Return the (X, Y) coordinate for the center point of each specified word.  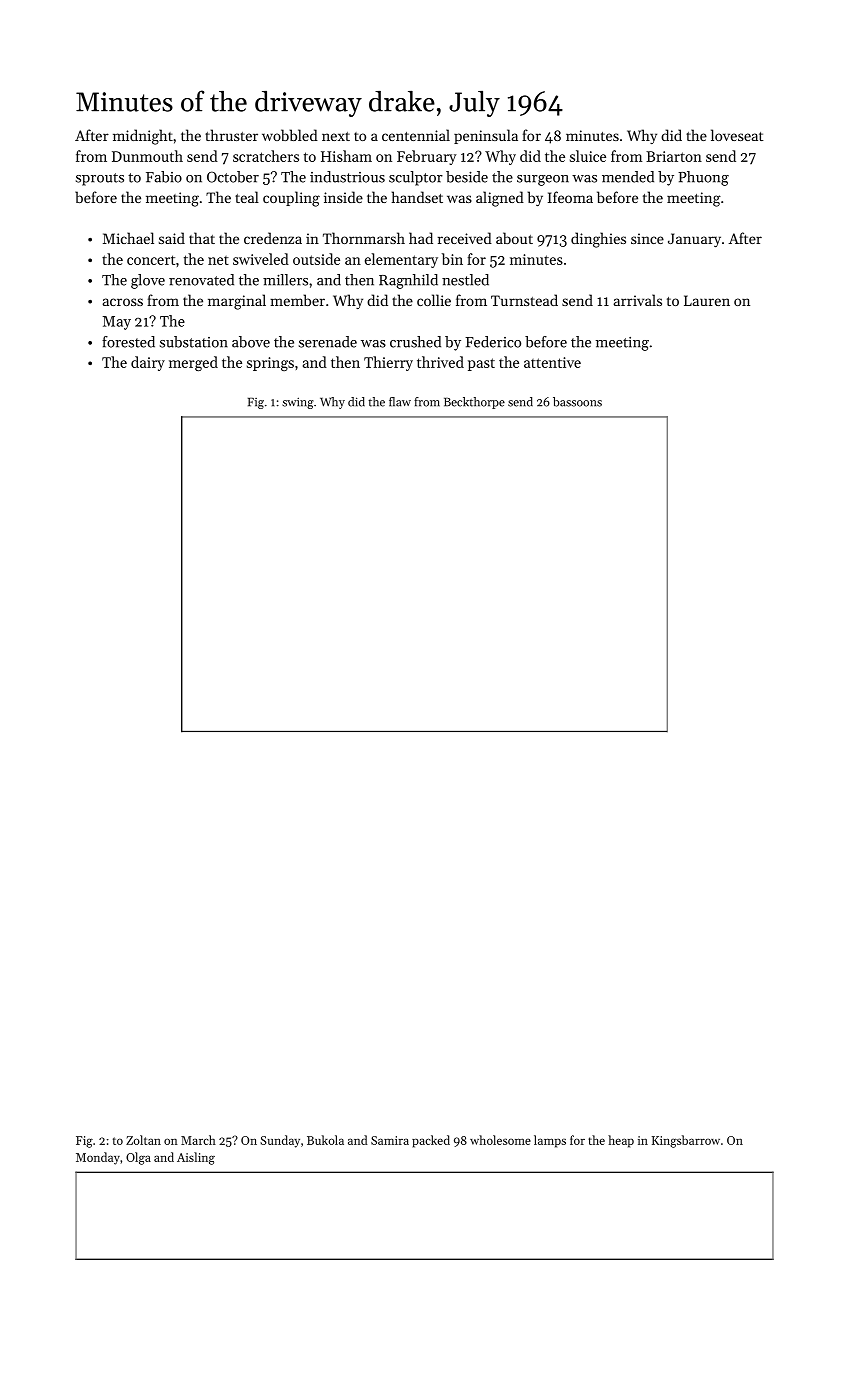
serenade (328, 342)
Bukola (325, 1140)
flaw (400, 402)
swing (298, 403)
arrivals (638, 300)
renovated (201, 280)
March (198, 1140)
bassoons (577, 402)
